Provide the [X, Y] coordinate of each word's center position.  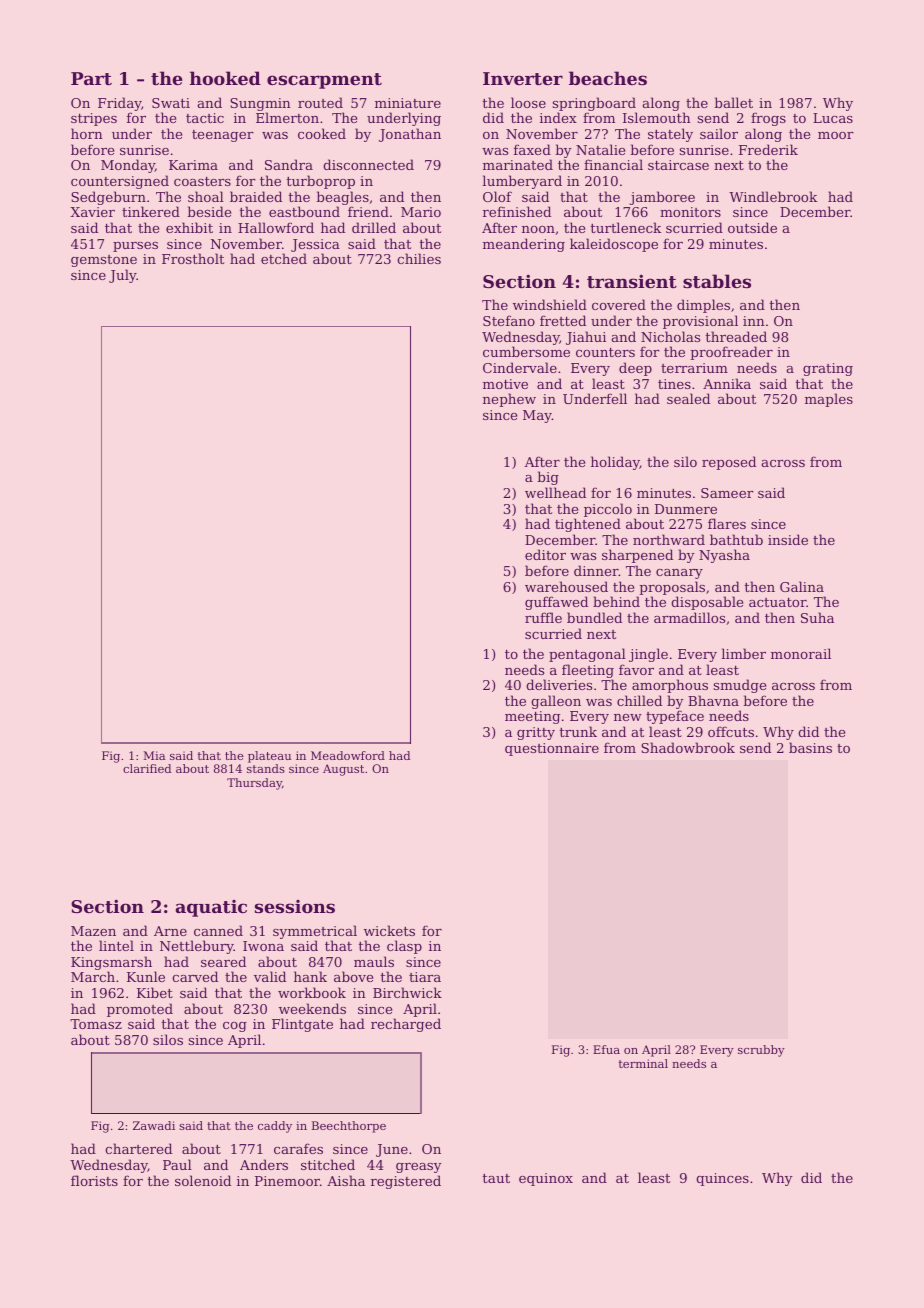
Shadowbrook [688, 747]
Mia [154, 755]
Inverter [523, 78]
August [343, 770]
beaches [608, 78]
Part [91, 78]
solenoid [203, 1180]
